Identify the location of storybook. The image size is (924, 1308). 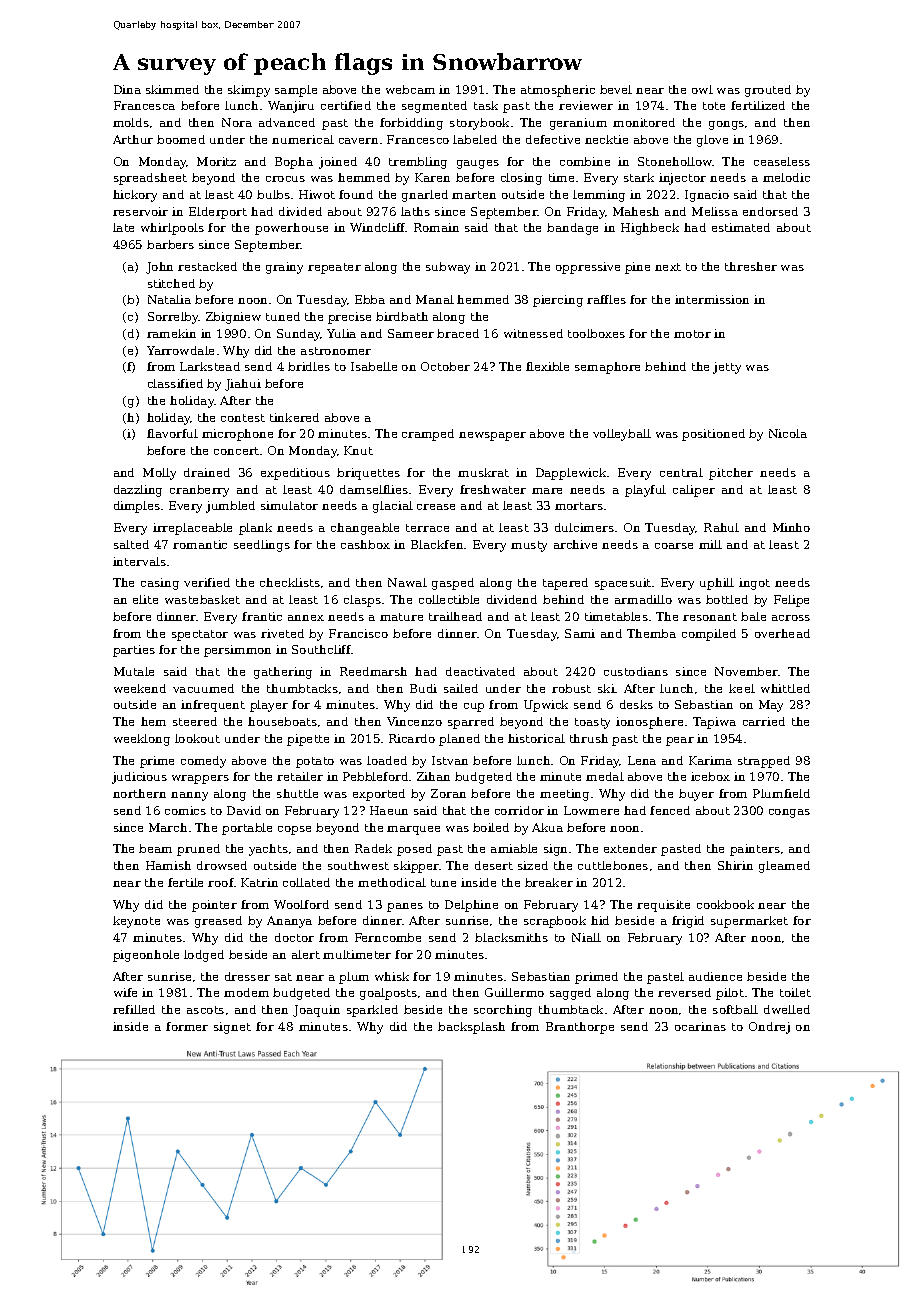
(479, 124).
